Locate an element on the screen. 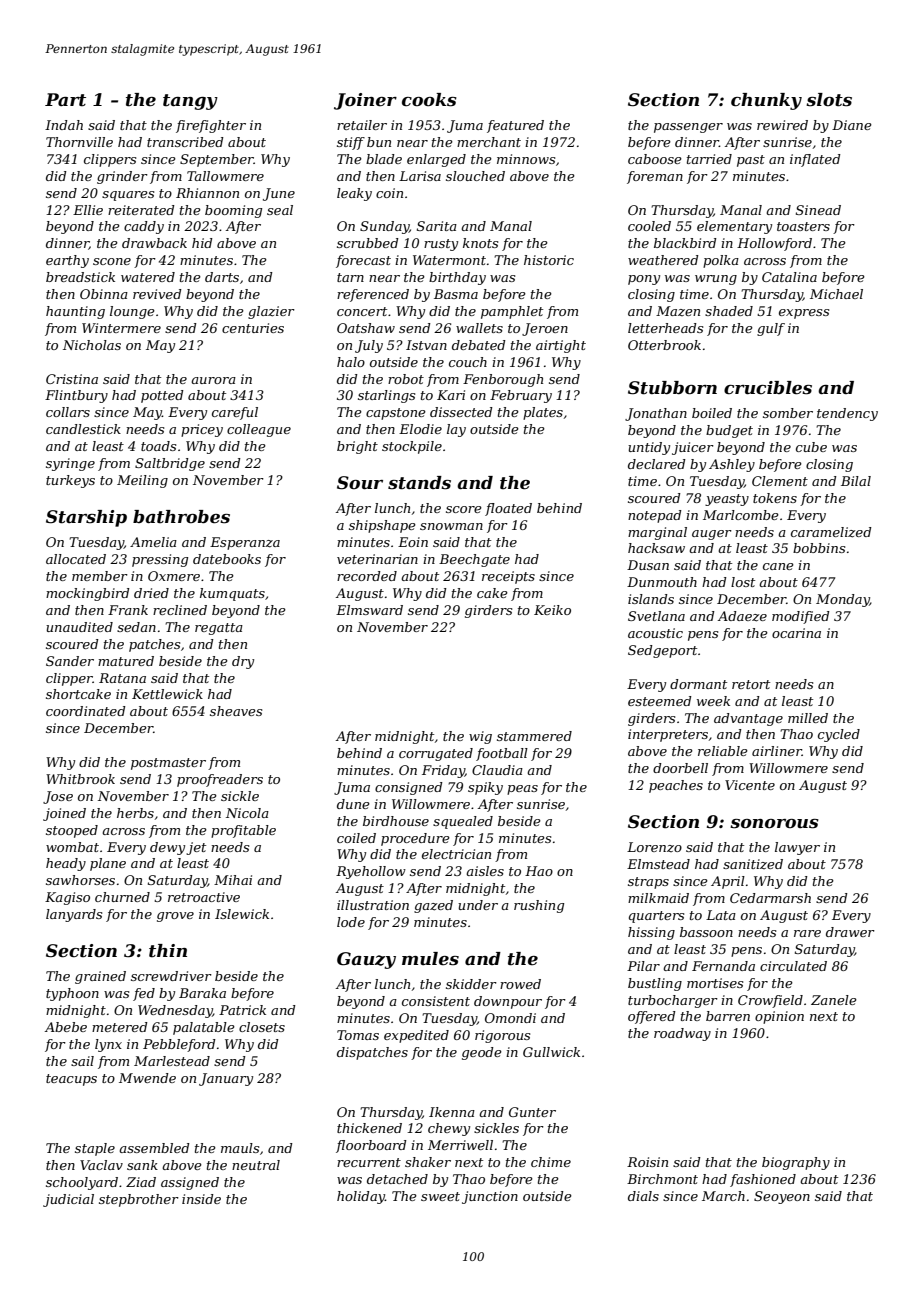 The image size is (924, 1308). opinion is located at coordinates (779, 1017).
